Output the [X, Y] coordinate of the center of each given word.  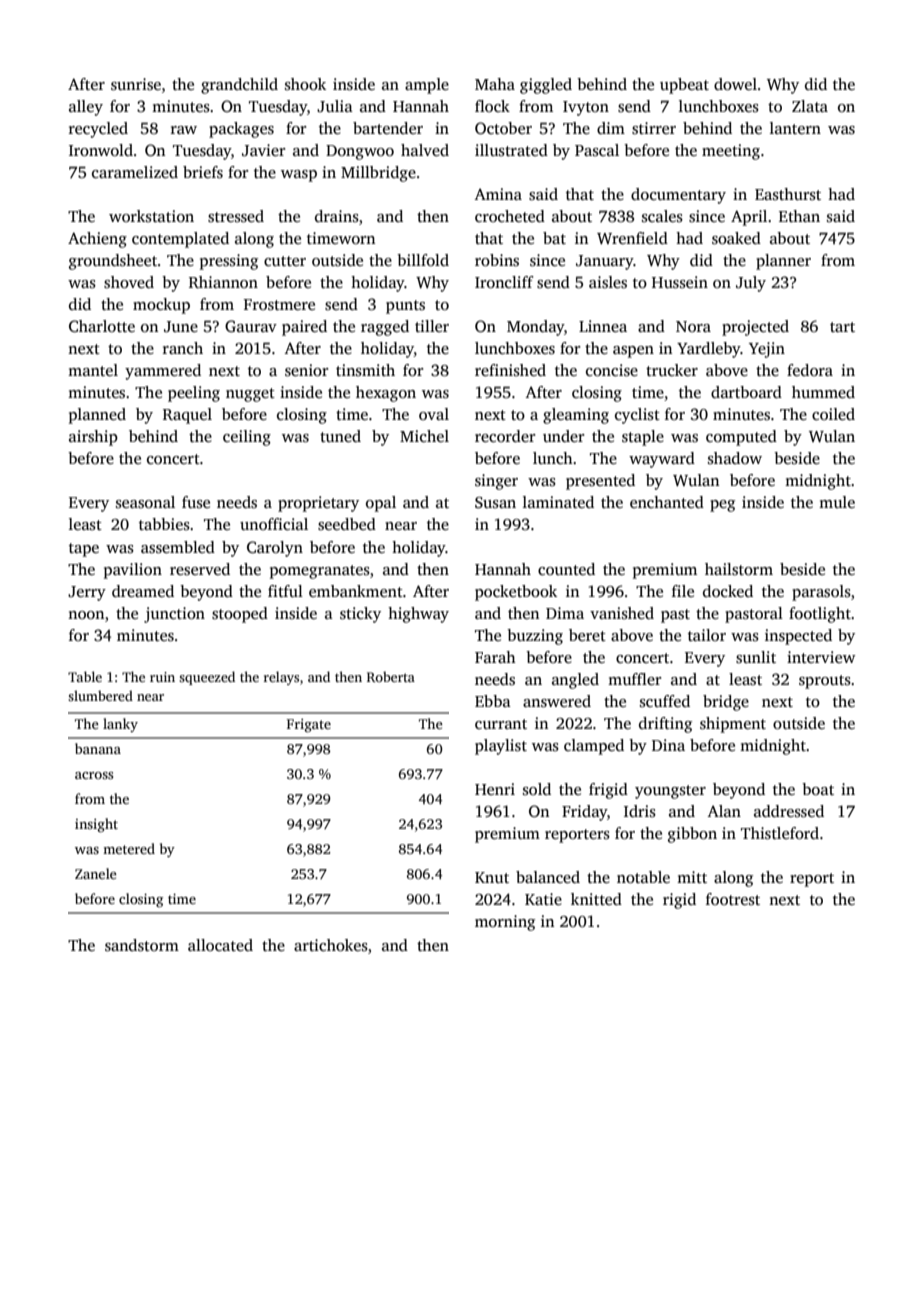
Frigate [309, 726]
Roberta [391, 676]
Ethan [799, 216]
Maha [495, 84]
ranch [183, 348]
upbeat [684, 86]
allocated [220, 945]
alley [86, 108]
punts [405, 307]
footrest [733, 899]
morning [505, 923]
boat [818, 789]
